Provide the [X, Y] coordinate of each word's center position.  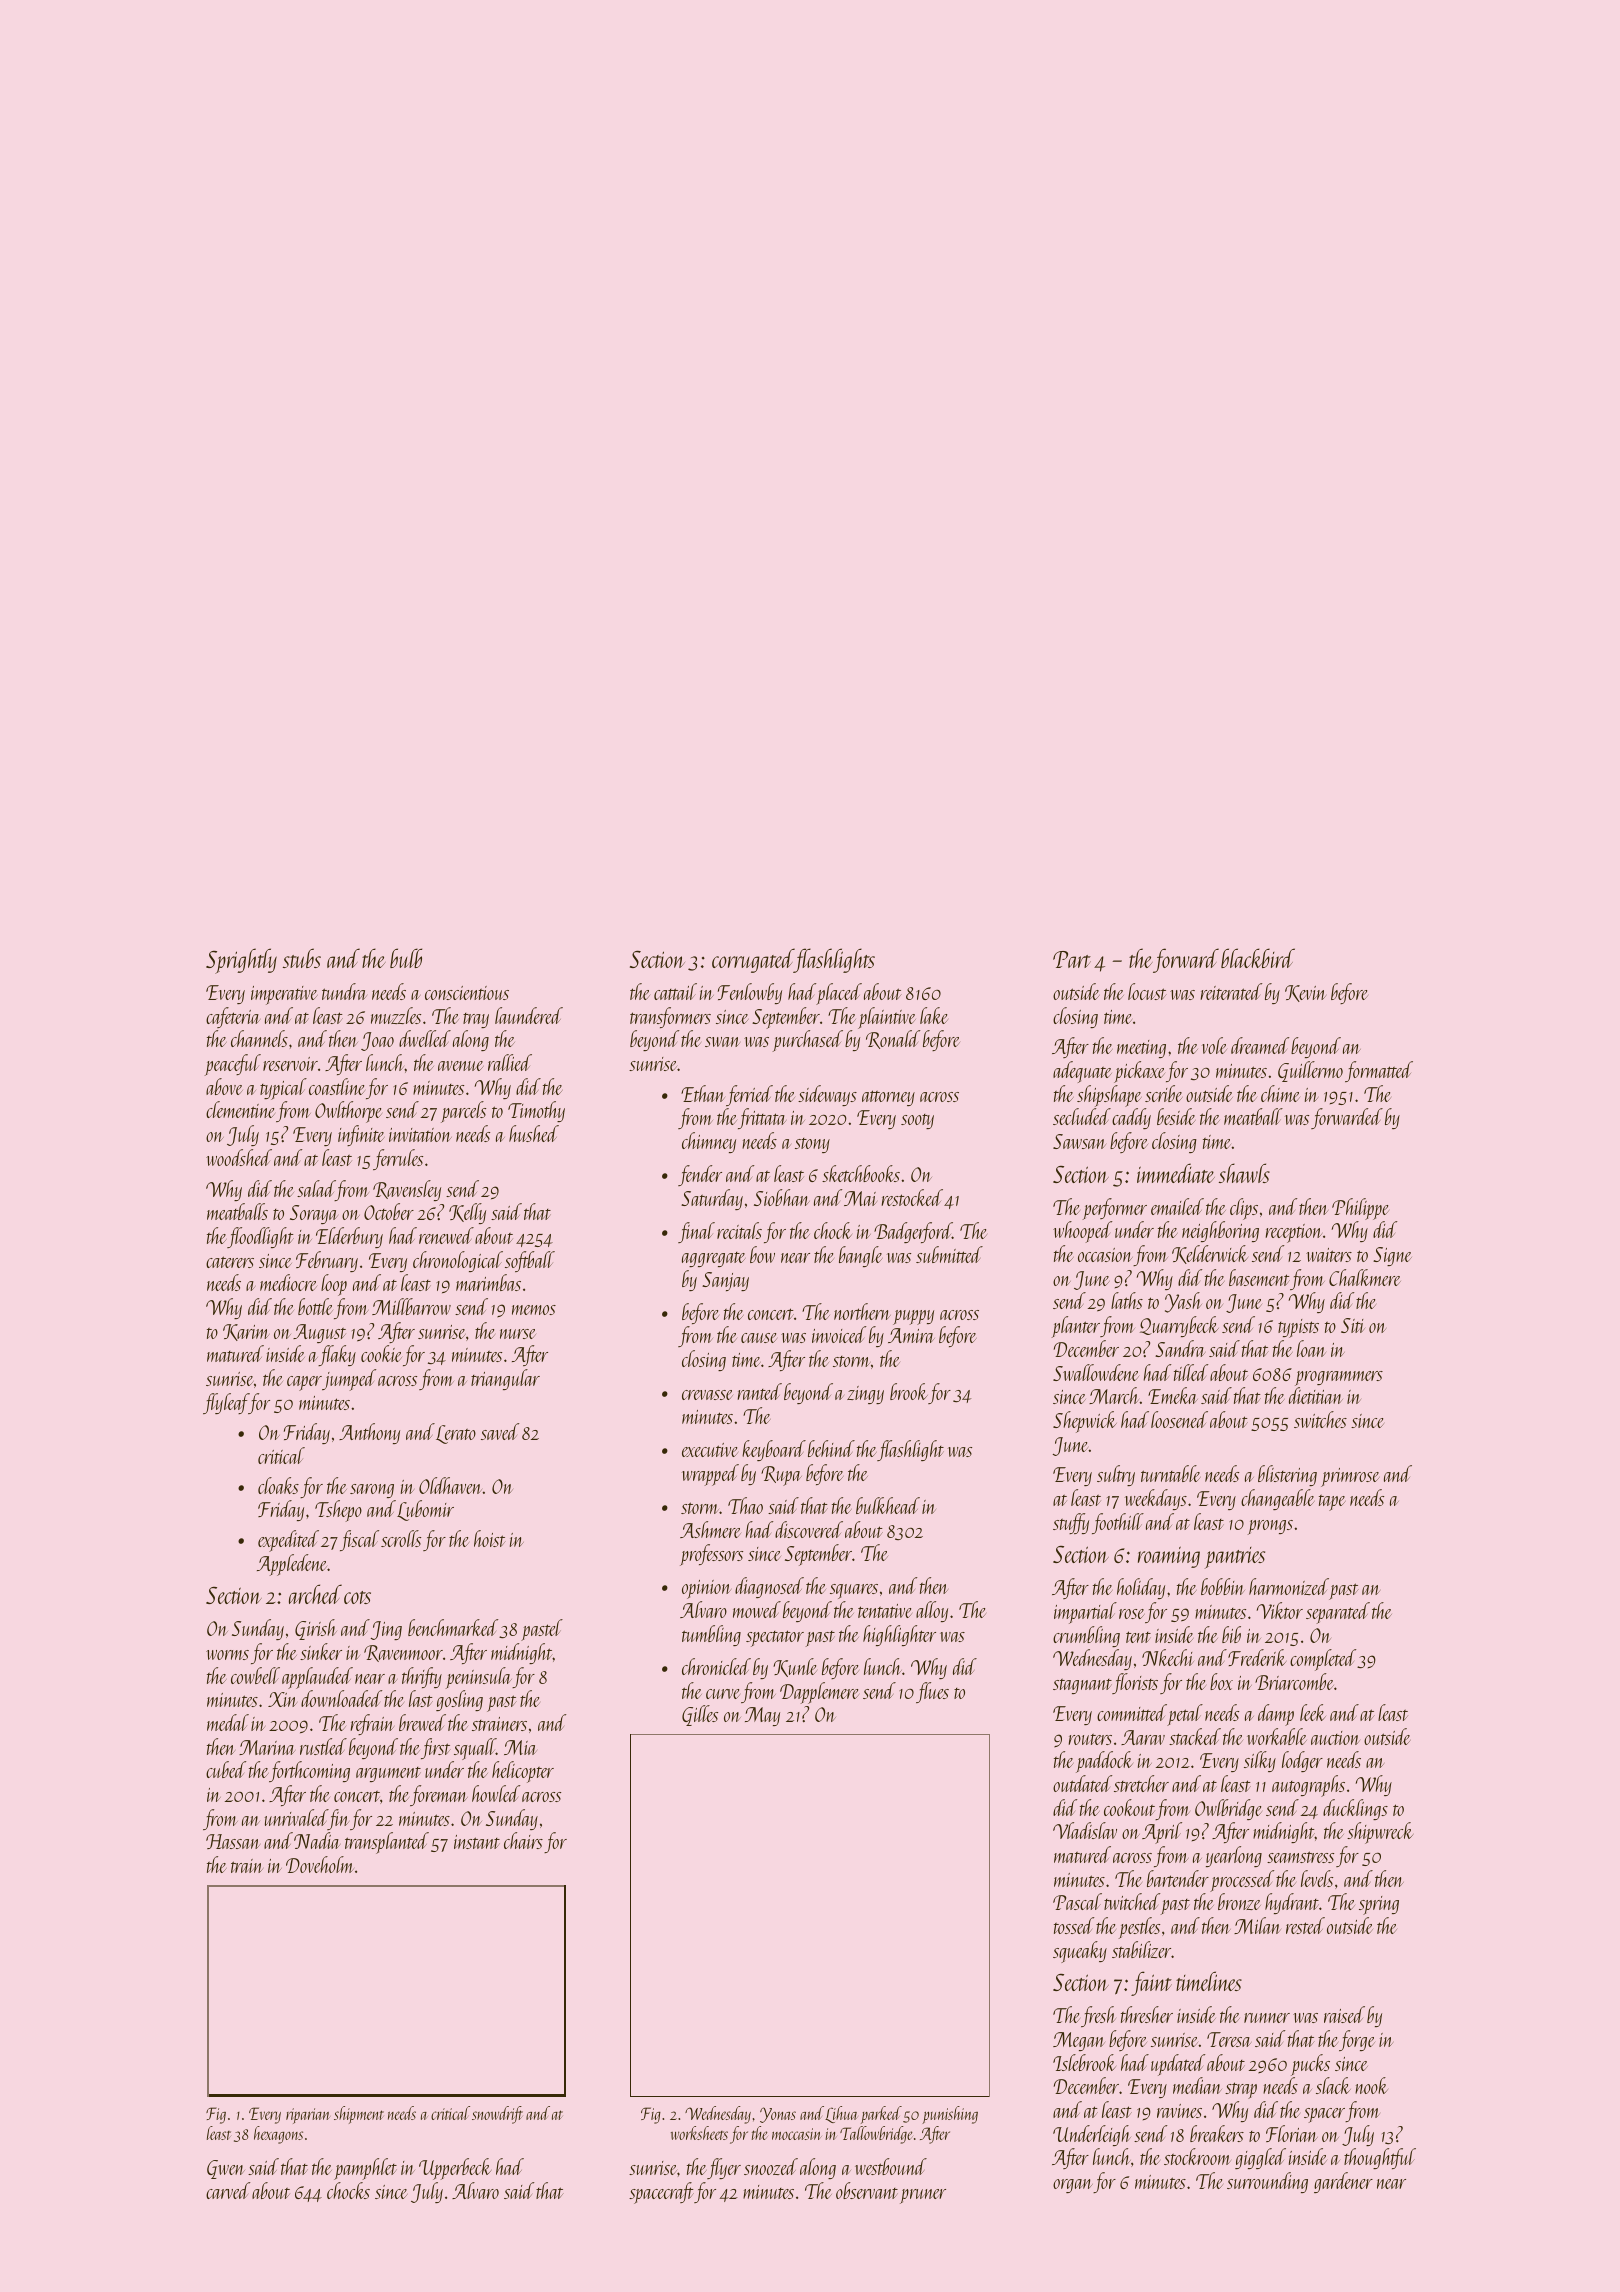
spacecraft [661, 2193]
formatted [1379, 1071]
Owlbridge [1228, 1809]
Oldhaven [451, 1485]
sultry [1116, 1475]
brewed [422, 1722]
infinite [361, 1135]
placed [839, 994]
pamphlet [365, 2169]
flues [932, 1692]
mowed [757, 1609]
